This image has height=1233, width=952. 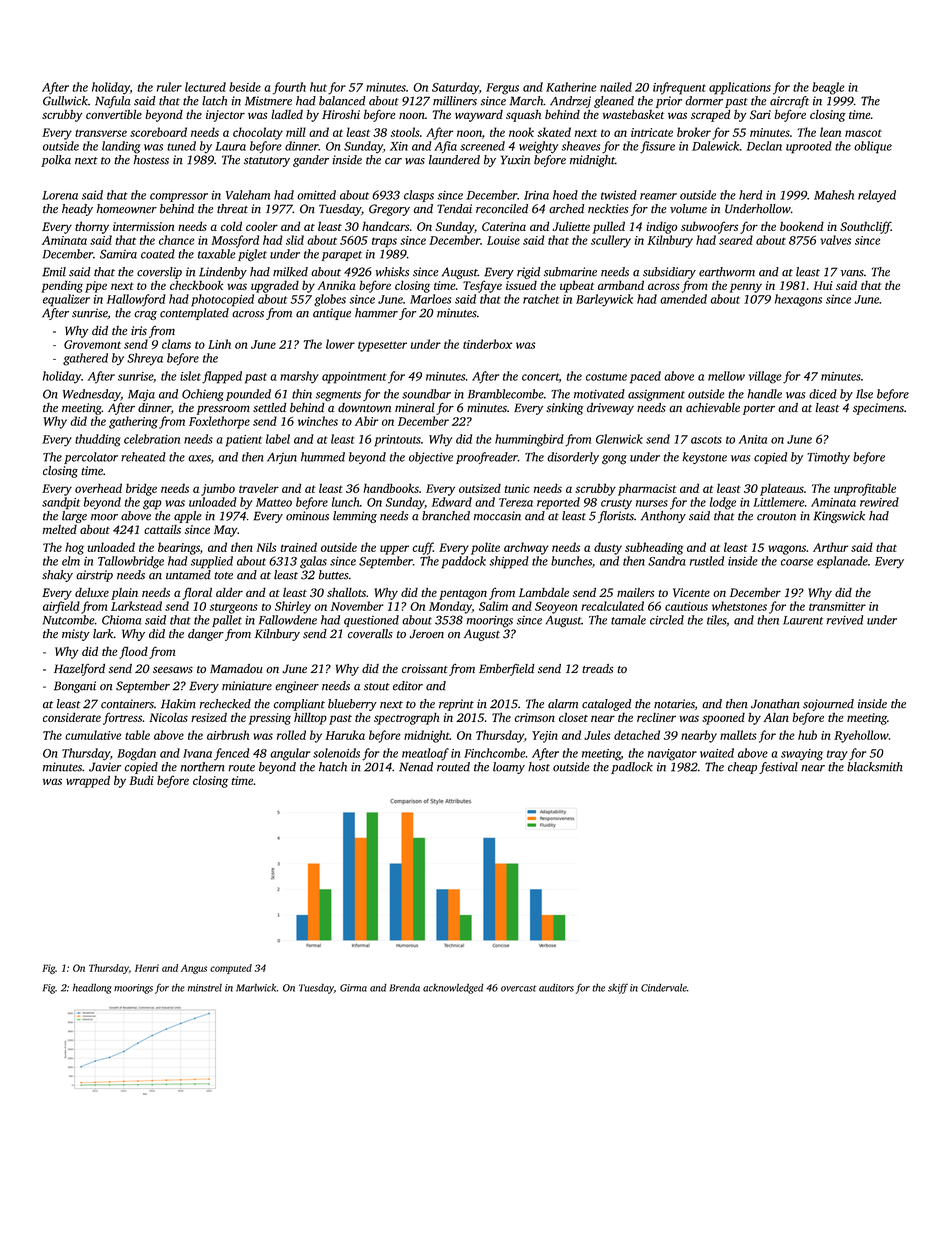 What do you see at coordinates (382, 346) in the image?
I see `typesetter` at bounding box center [382, 346].
